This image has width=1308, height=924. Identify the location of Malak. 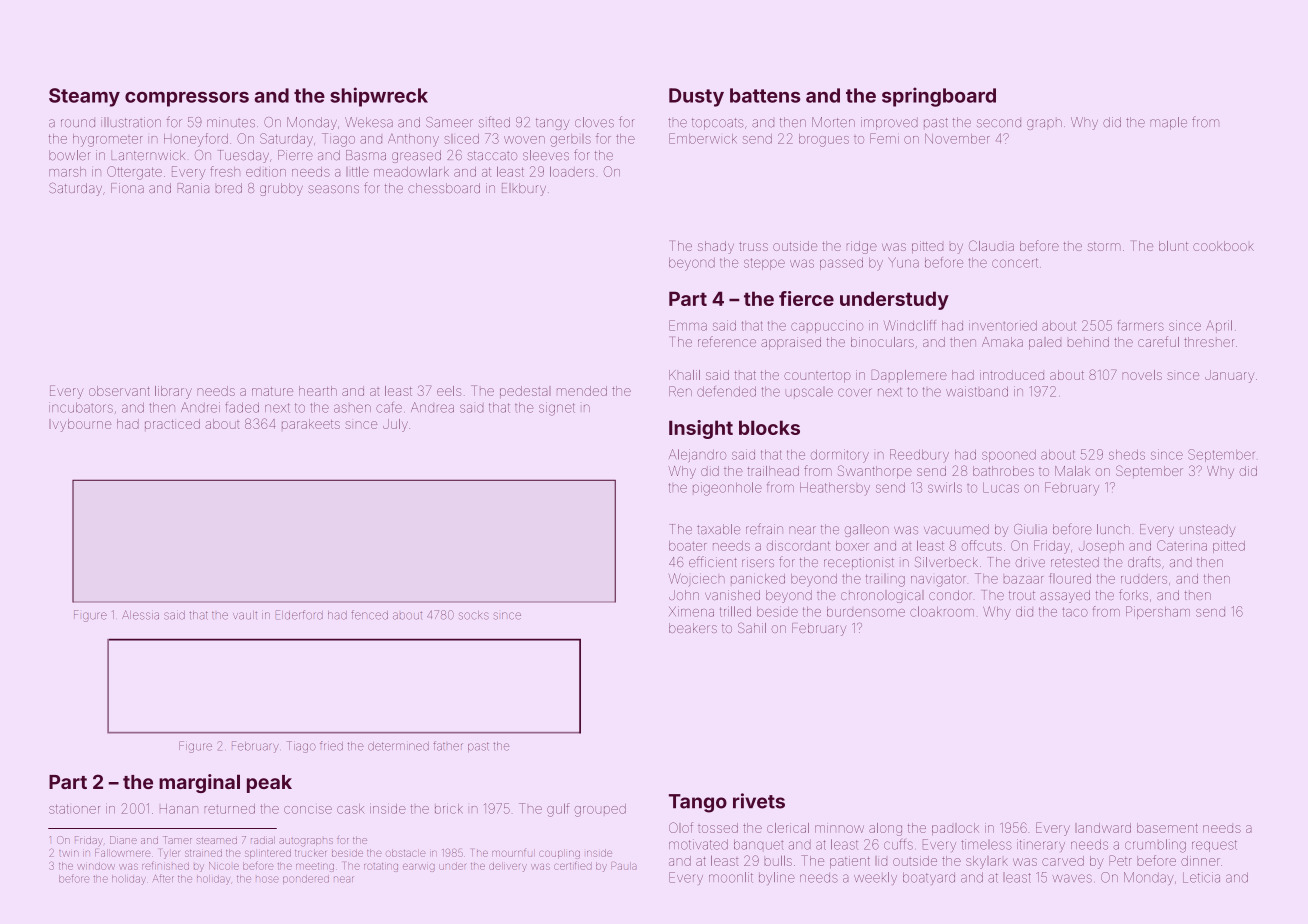
(1072, 471).
